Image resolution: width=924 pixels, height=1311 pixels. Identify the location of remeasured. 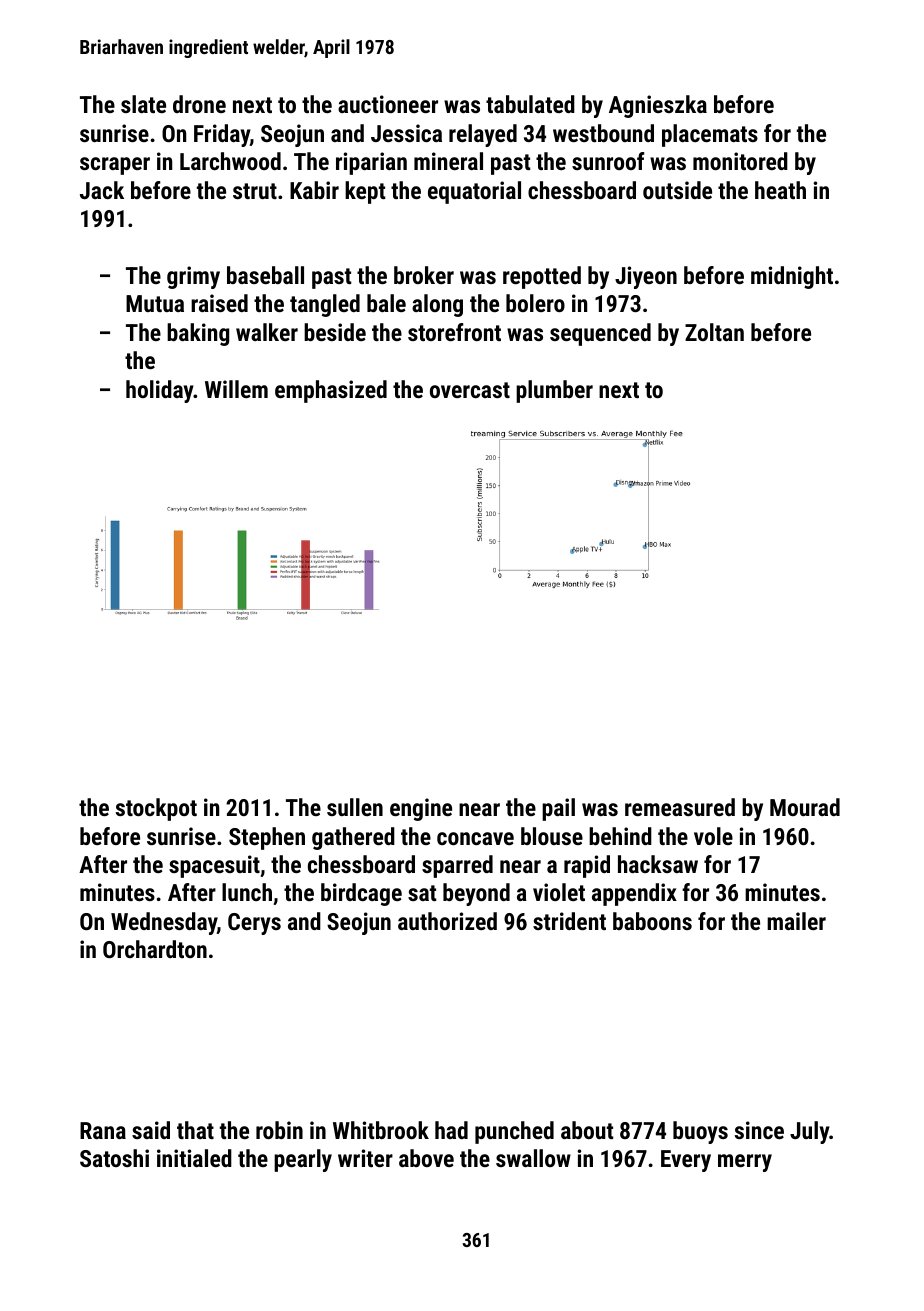
(680, 807).
